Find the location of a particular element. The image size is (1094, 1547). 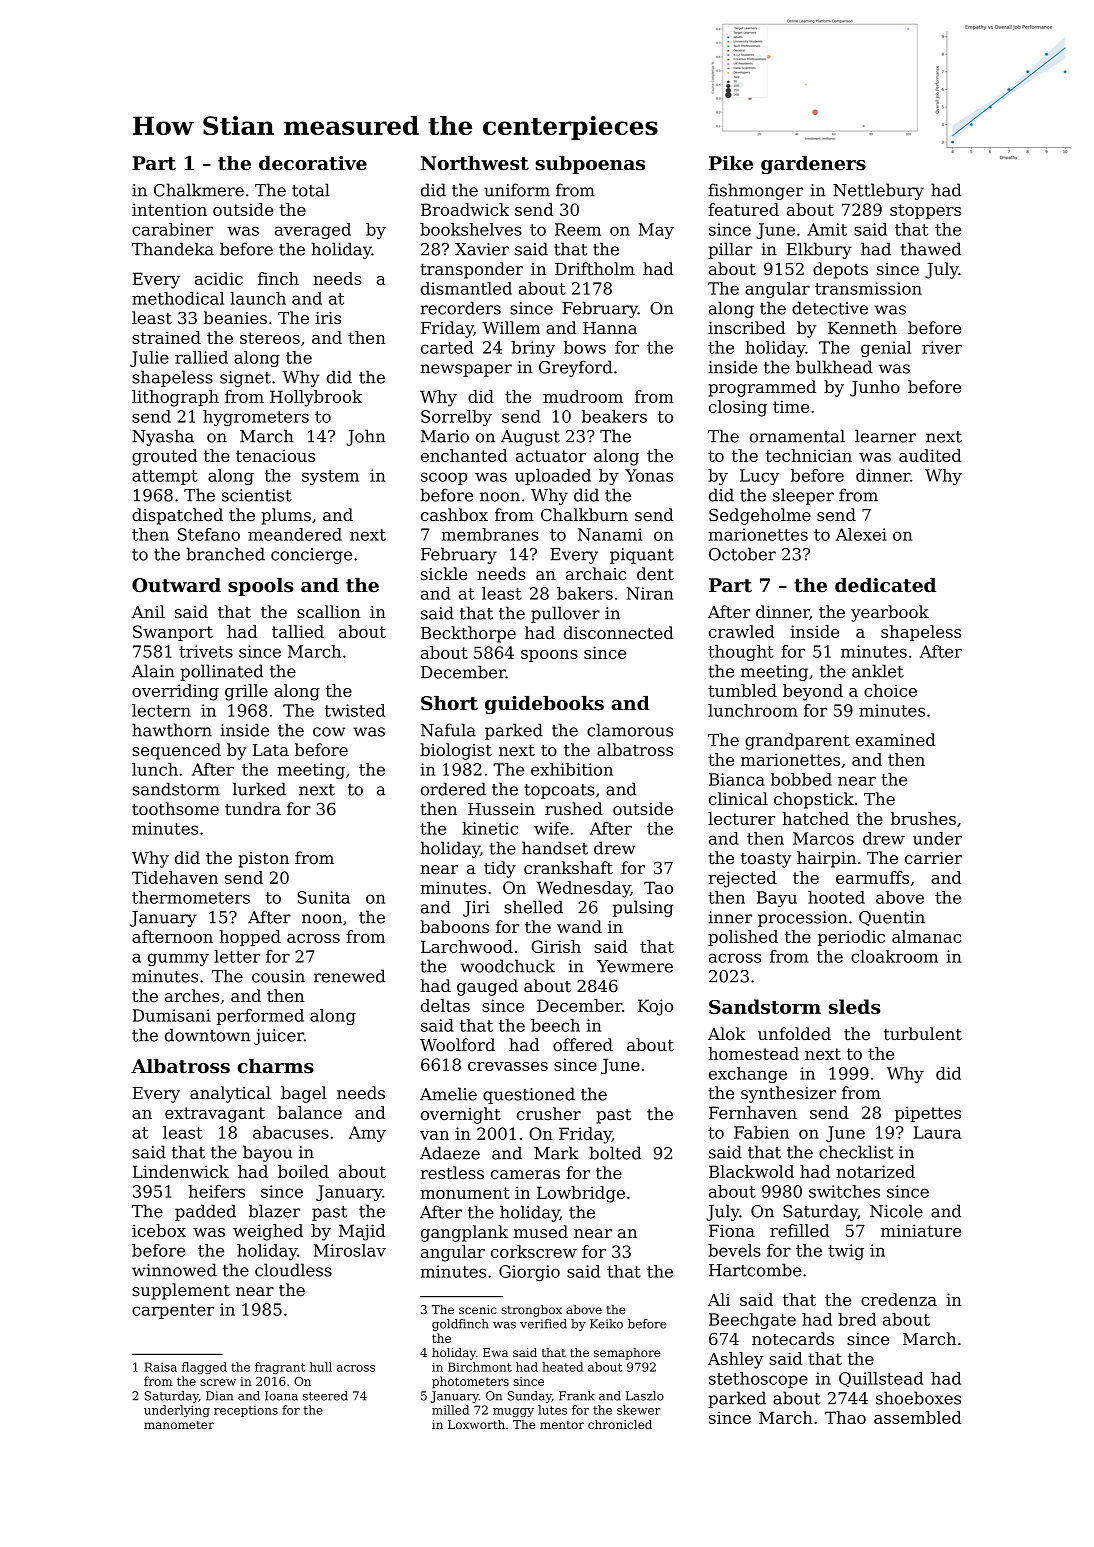

stoppers is located at coordinates (925, 211).
